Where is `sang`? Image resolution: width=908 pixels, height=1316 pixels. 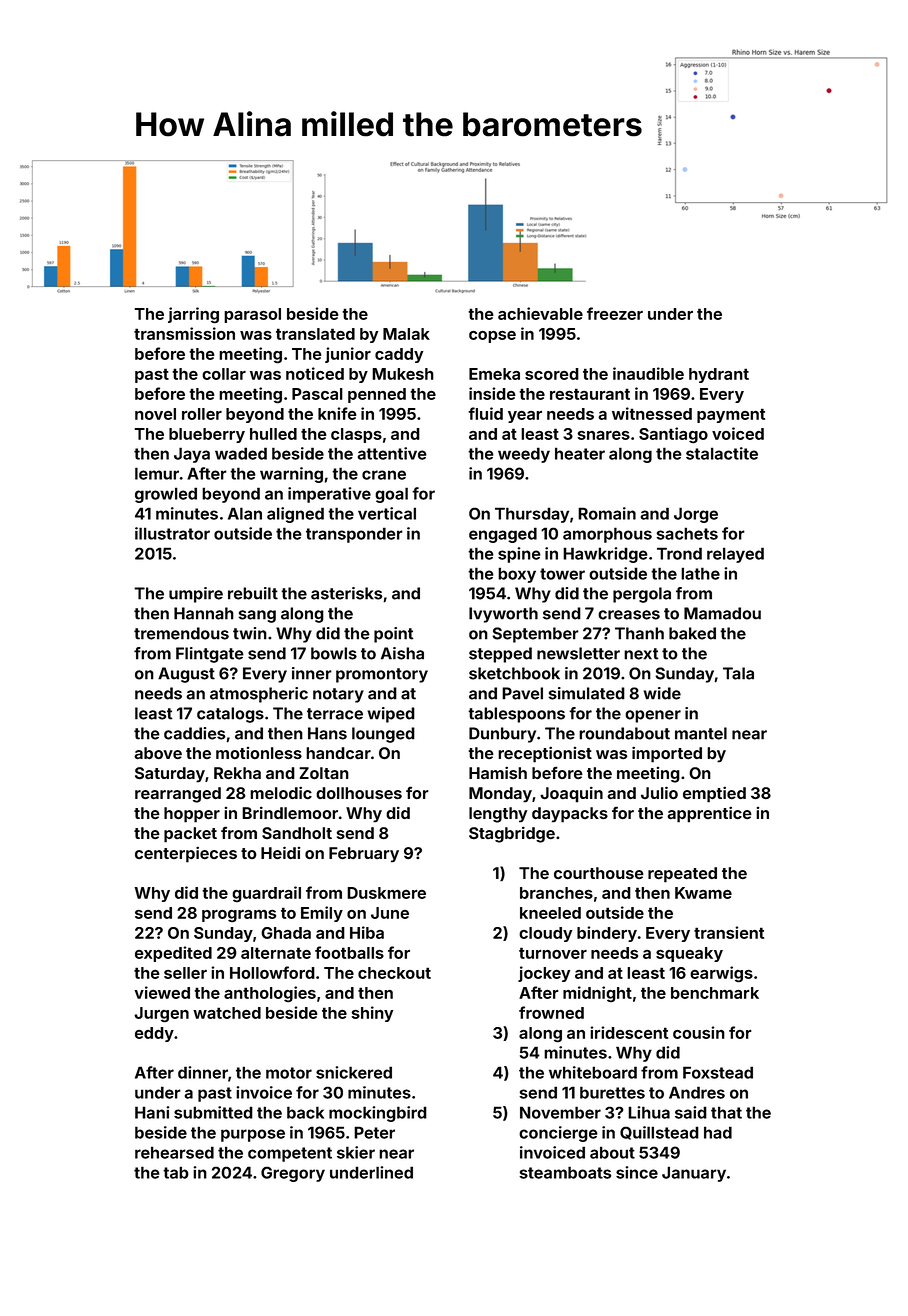
sang is located at coordinates (257, 616).
